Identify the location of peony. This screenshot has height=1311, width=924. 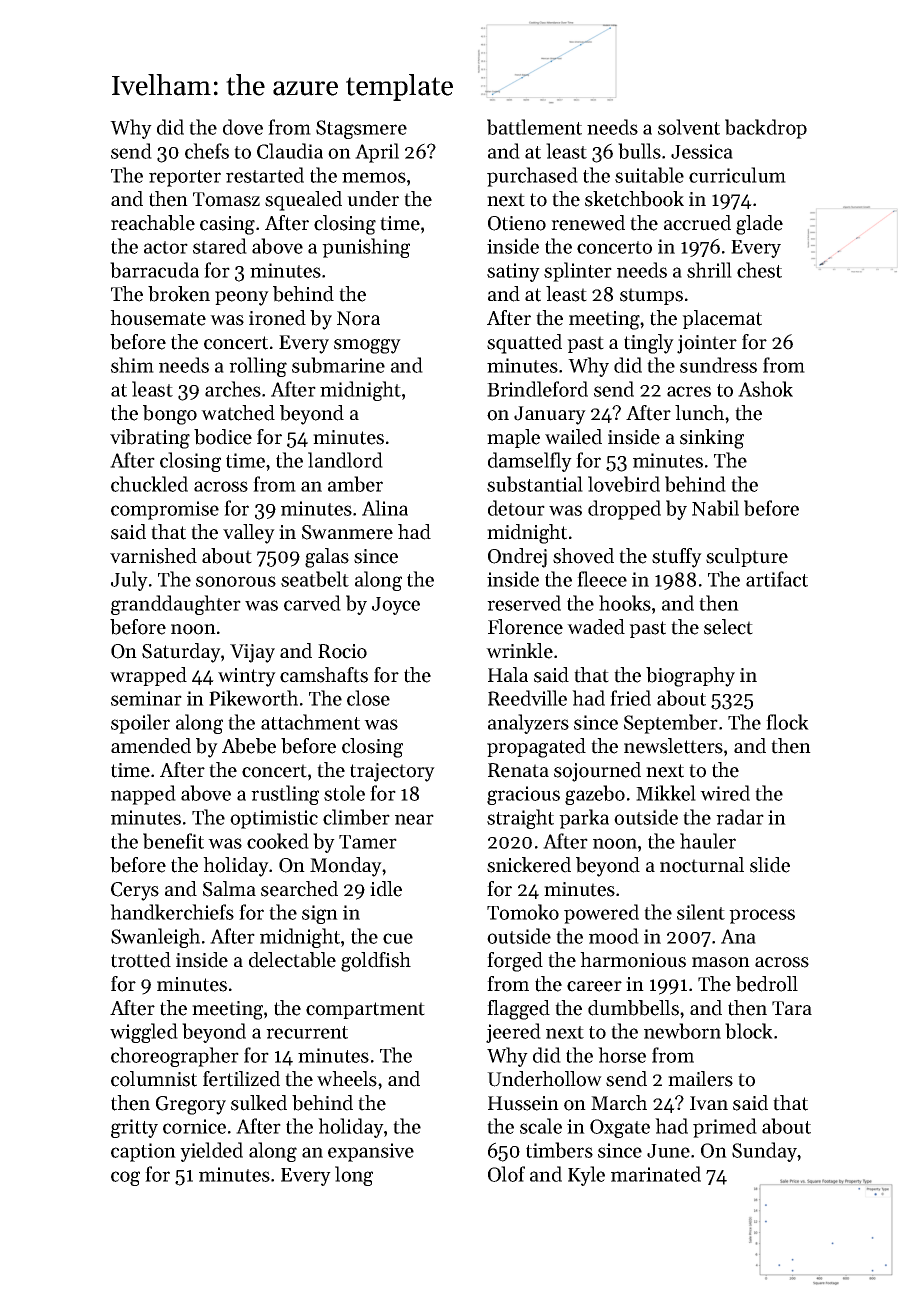
(242, 298).
